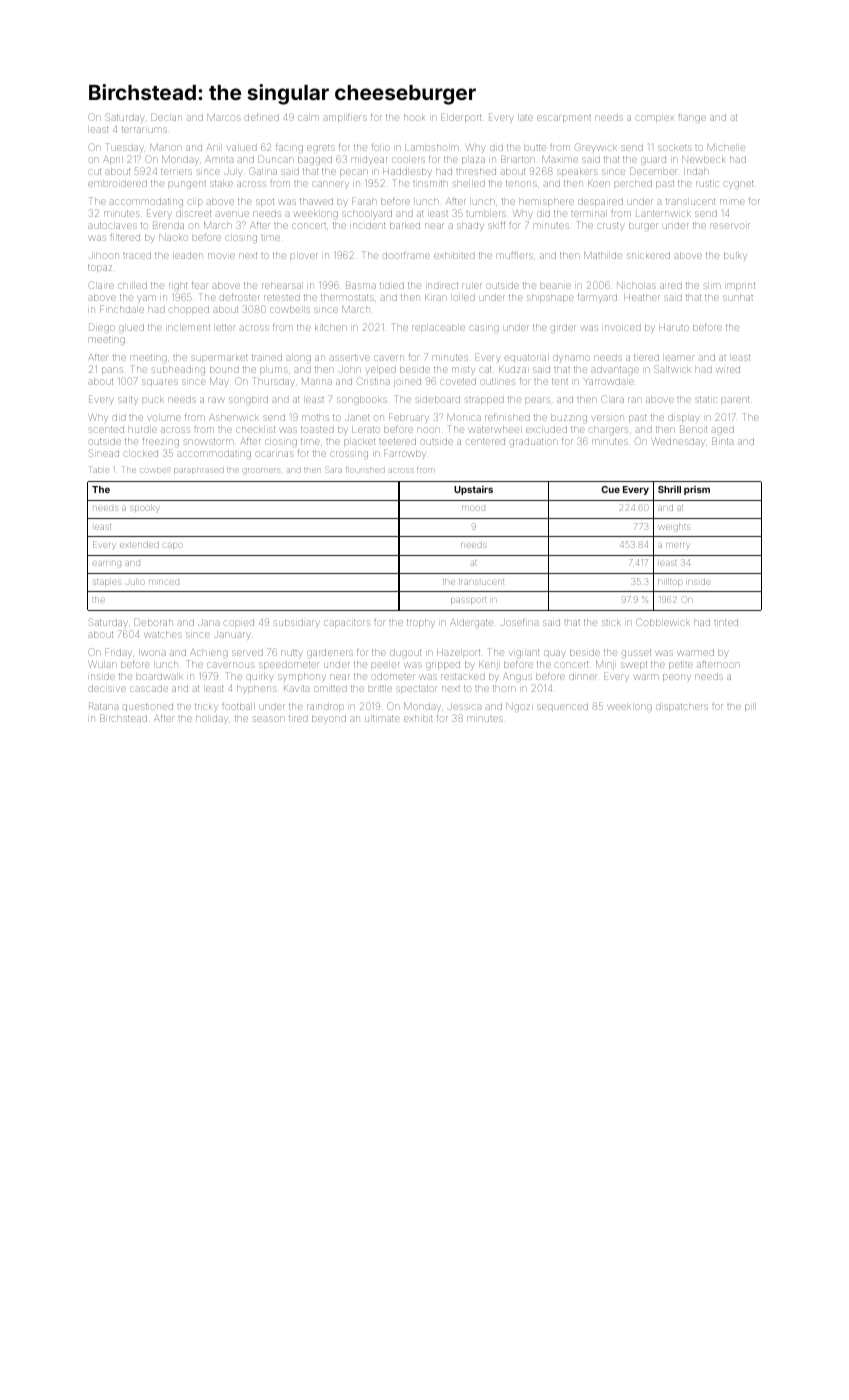 The width and height of the document is (849, 1400). I want to click on sunhat, so click(738, 298).
